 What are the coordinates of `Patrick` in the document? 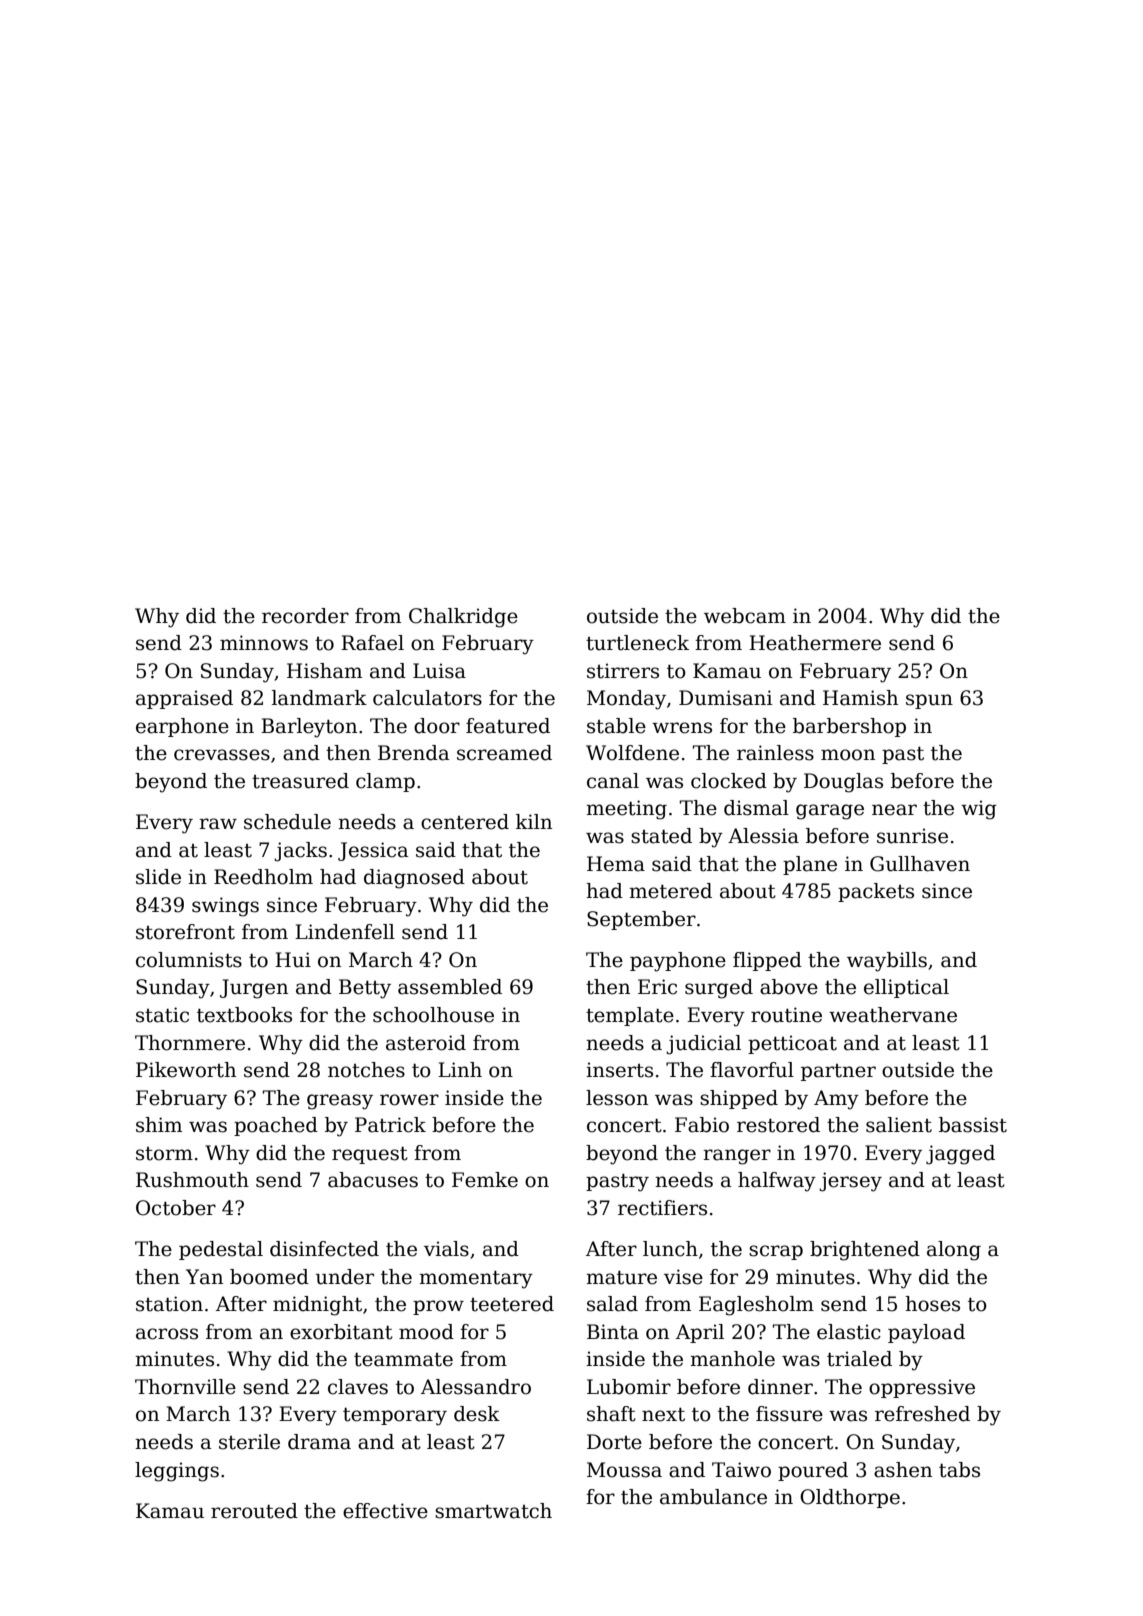 It's located at (390, 1125).
